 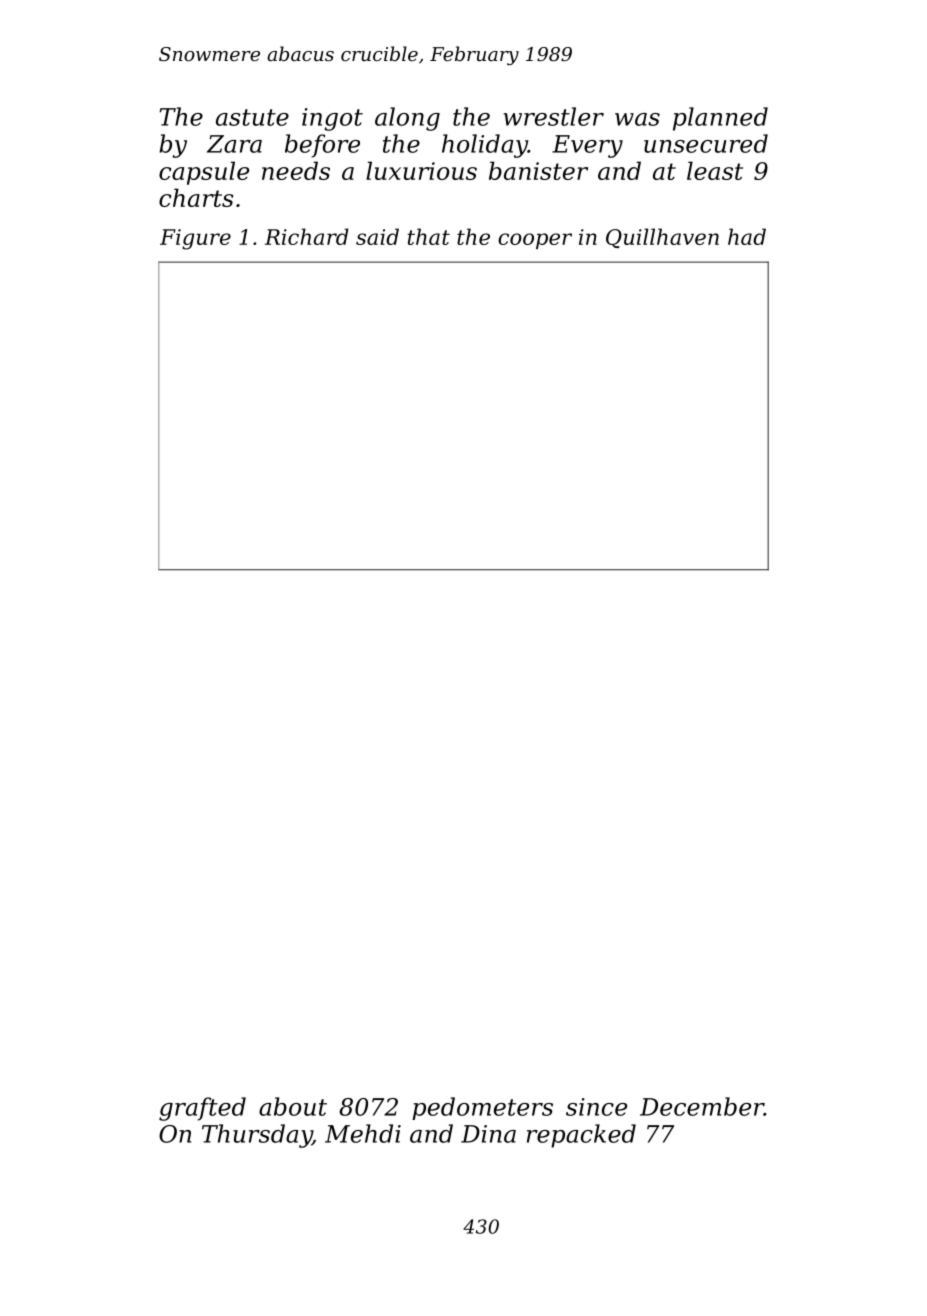 What do you see at coordinates (307, 236) in the screenshot?
I see `Richard` at bounding box center [307, 236].
